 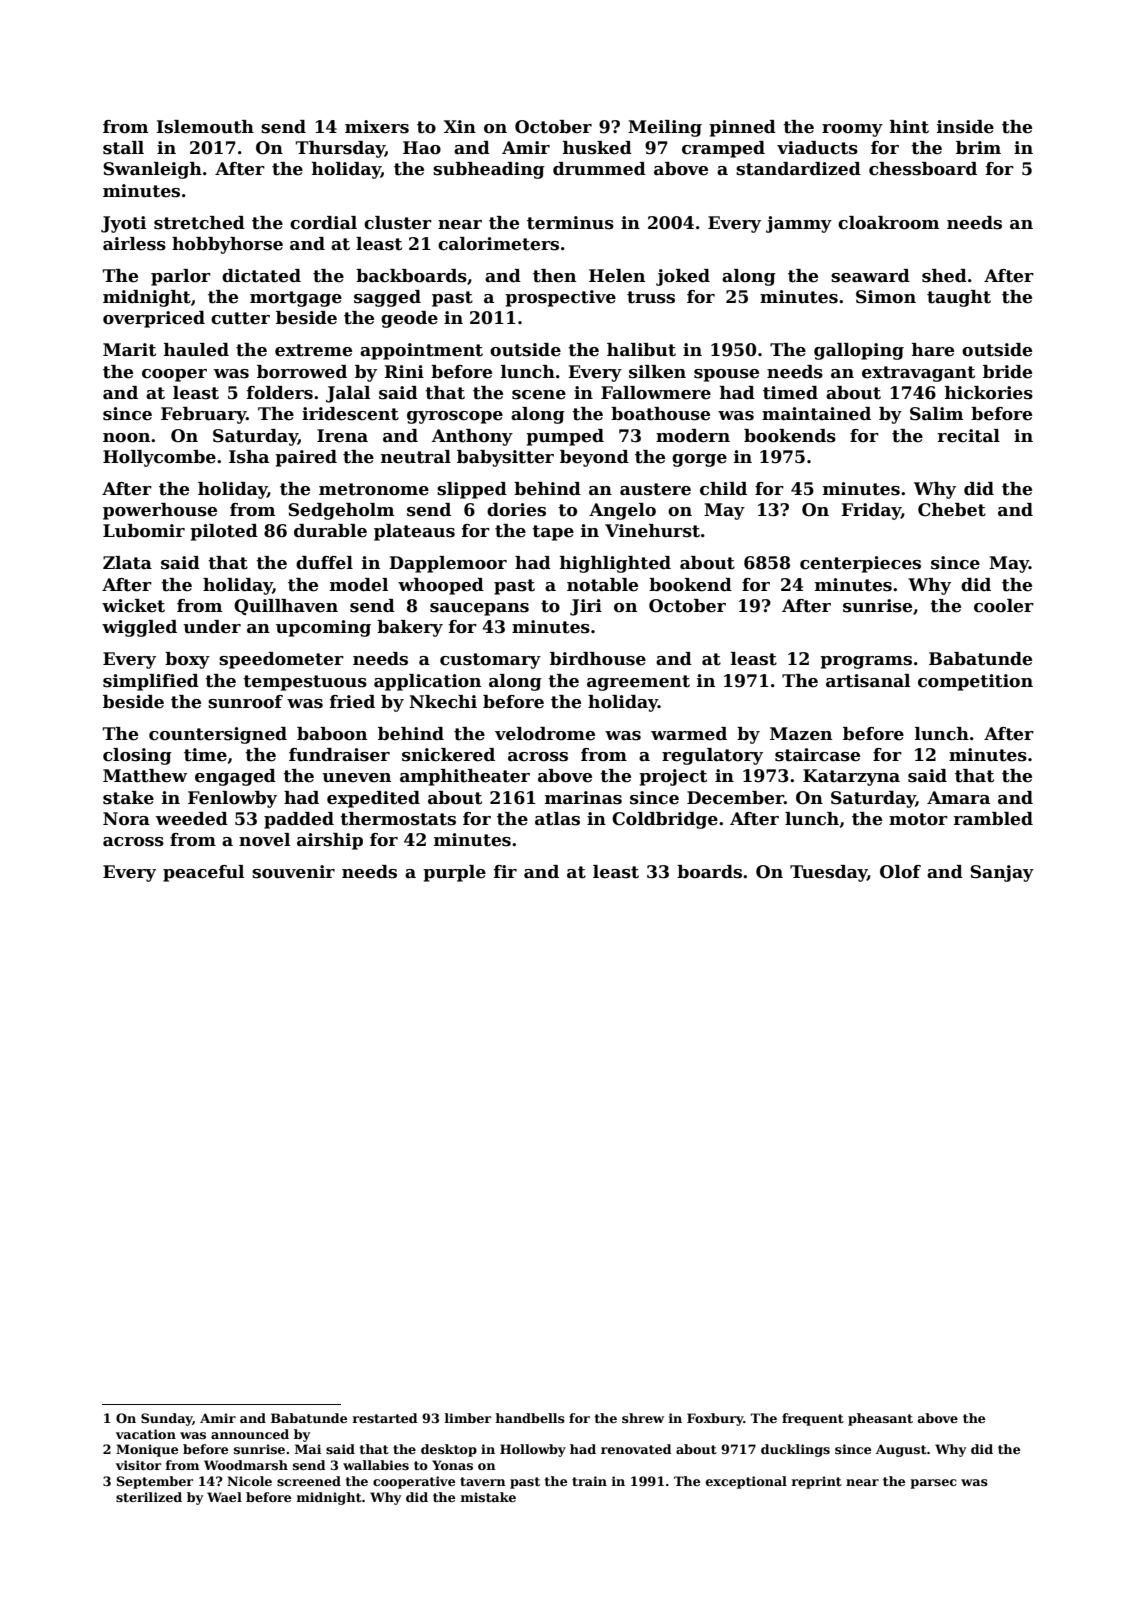 What do you see at coordinates (530, 1418) in the document?
I see `handbells` at bounding box center [530, 1418].
